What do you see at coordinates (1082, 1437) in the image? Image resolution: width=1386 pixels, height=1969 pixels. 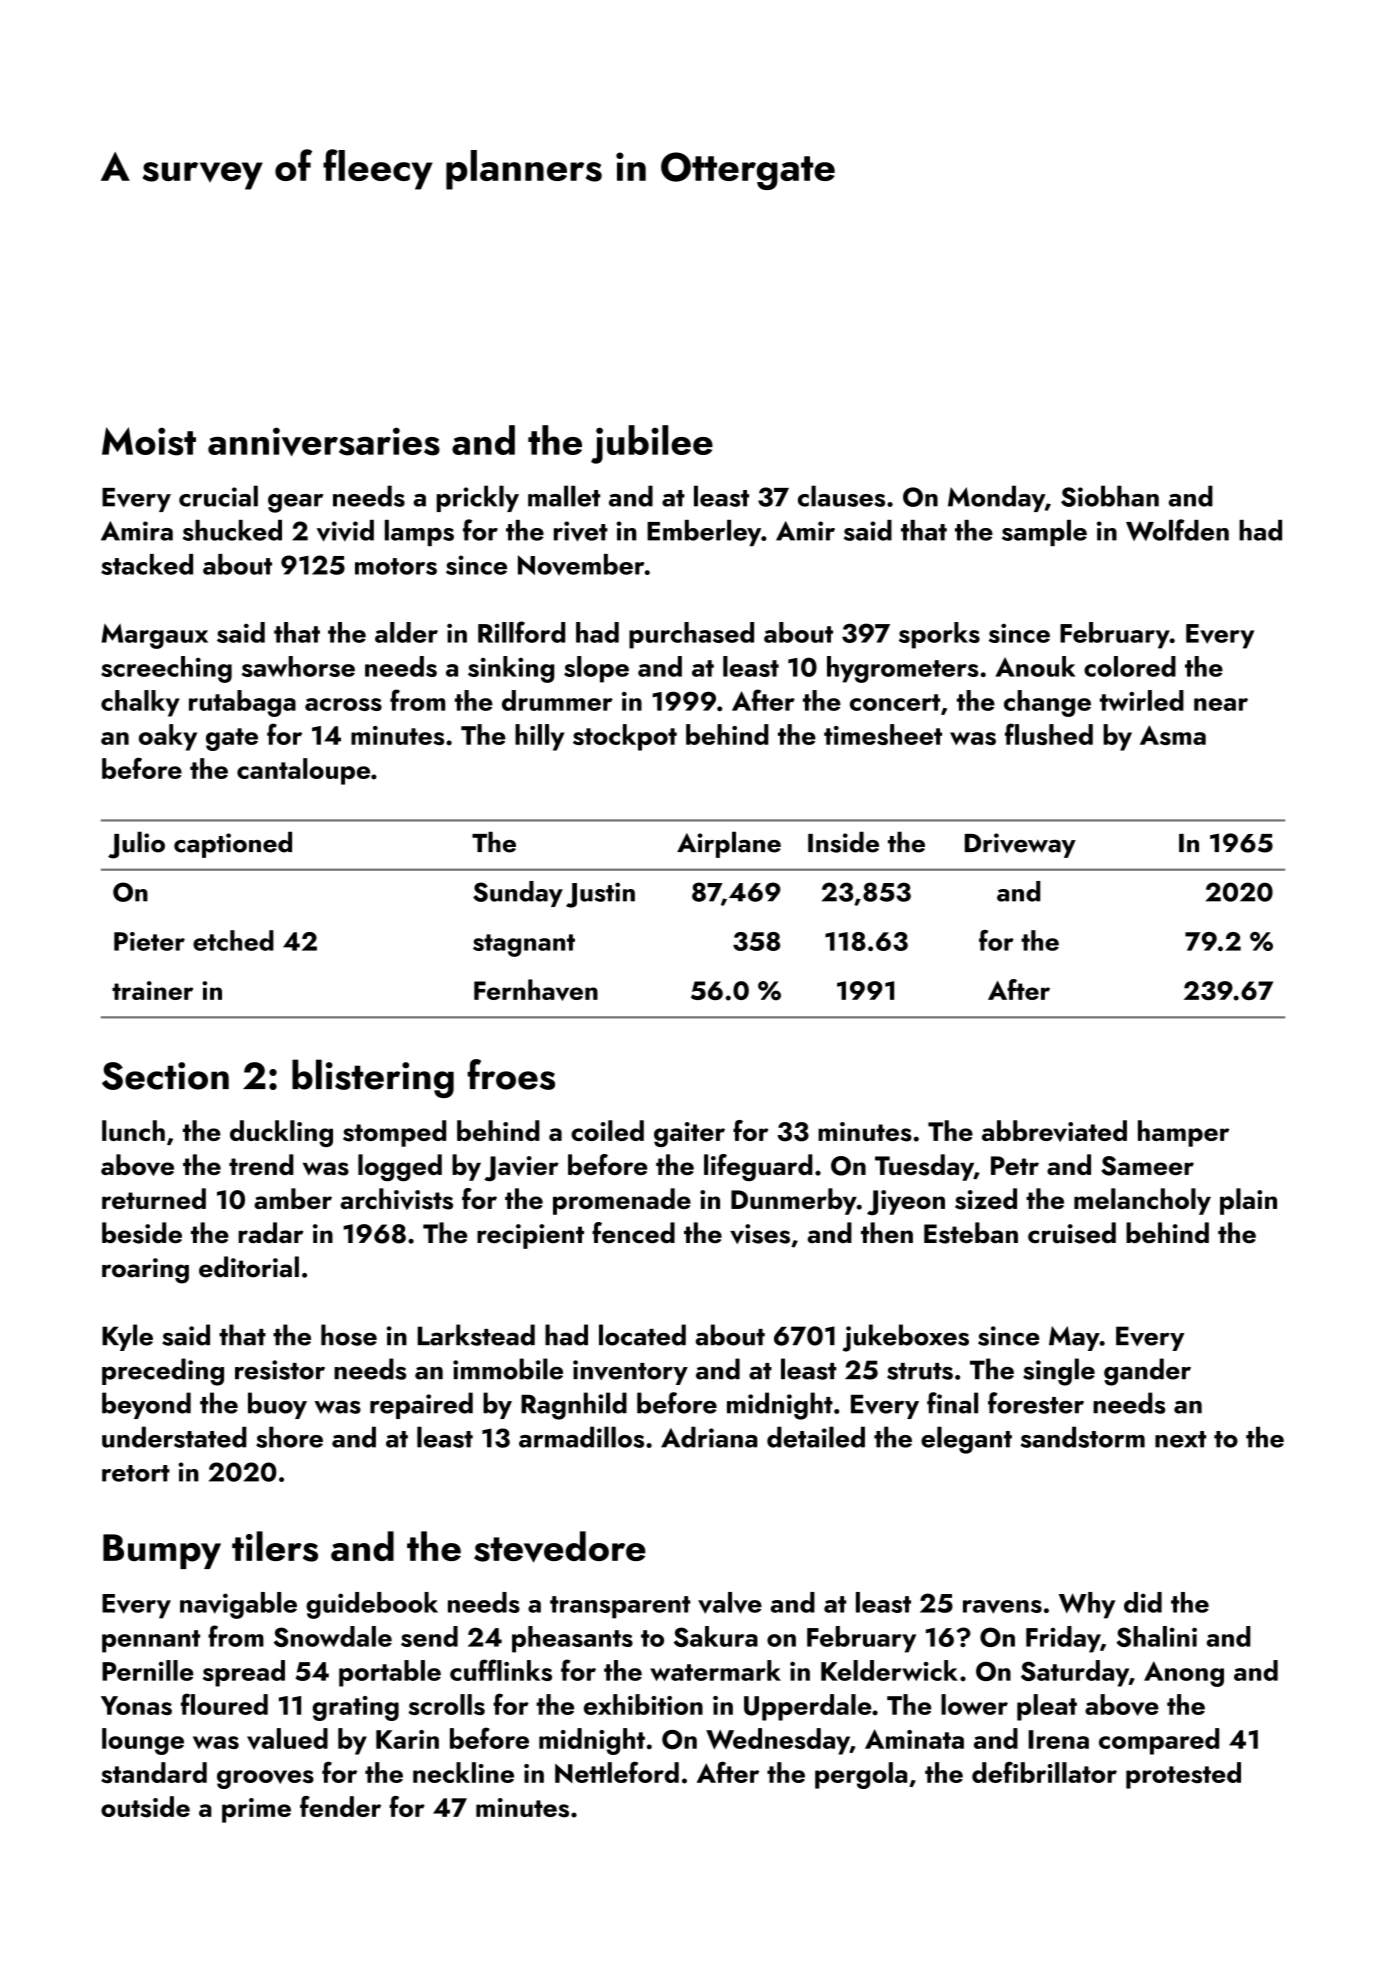 I see `sandstorm` at bounding box center [1082, 1437].
